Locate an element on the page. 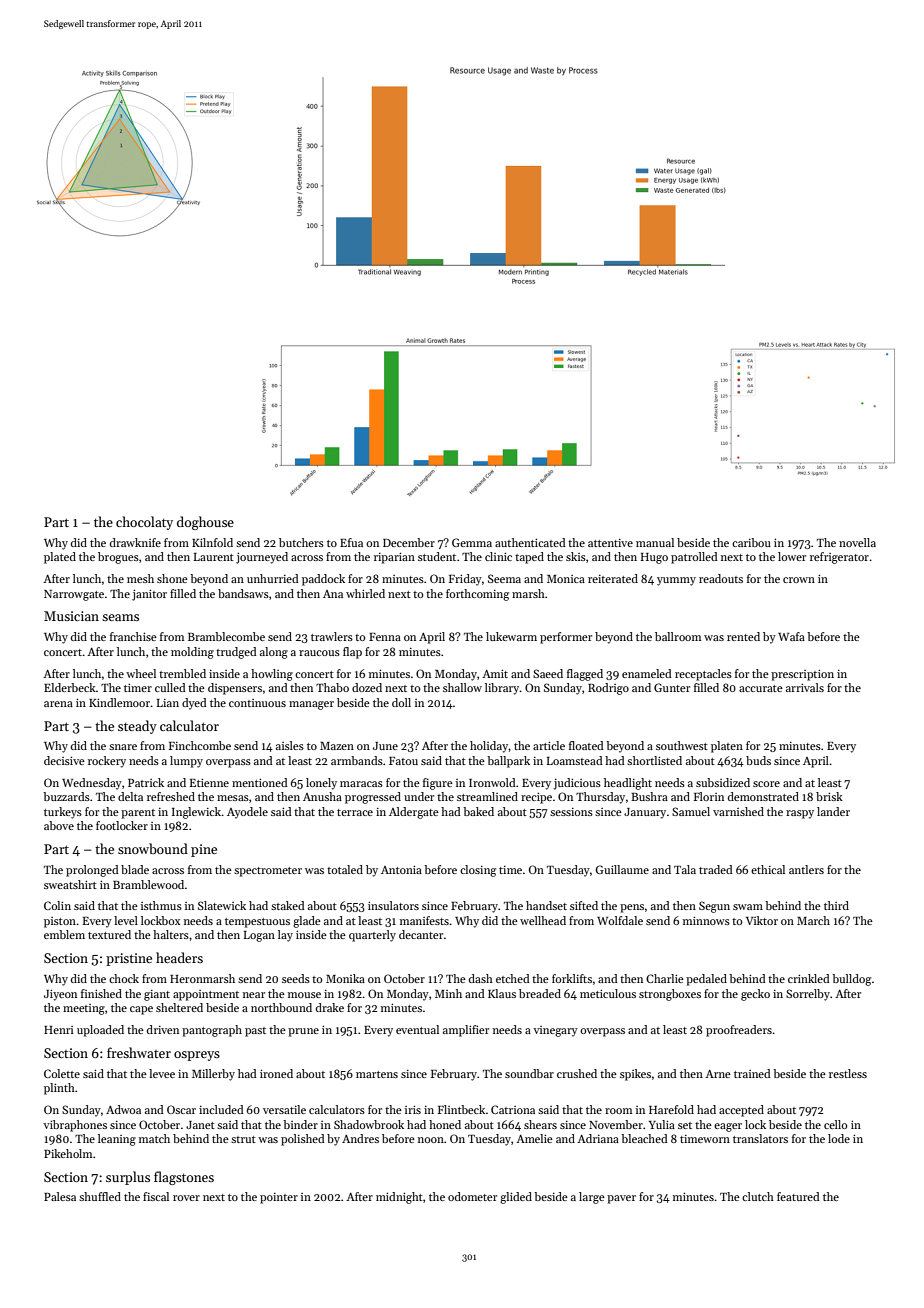 The image size is (924, 1308). molding is located at coordinates (192, 653).
